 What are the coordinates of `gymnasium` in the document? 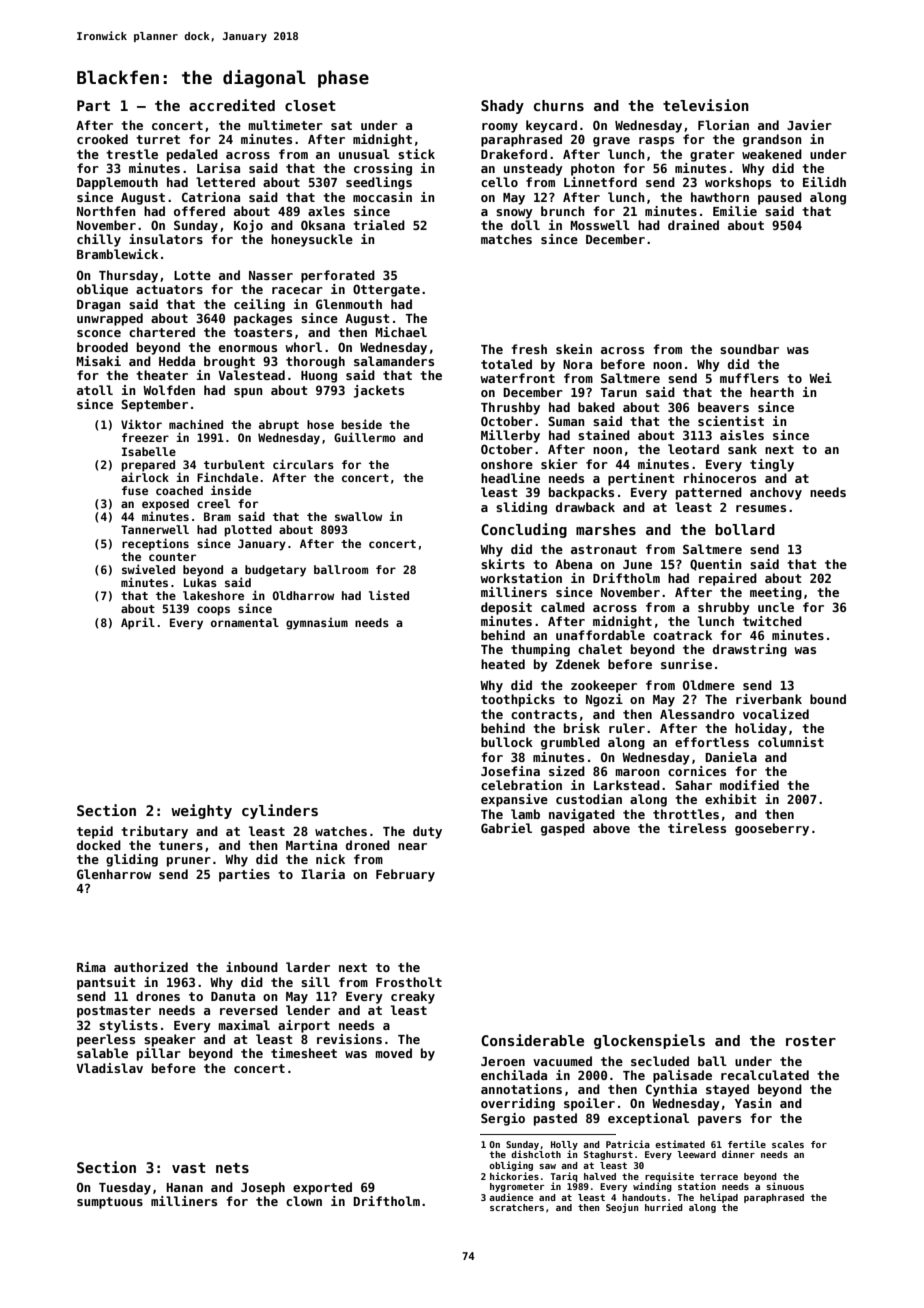 It's located at (317, 623).
